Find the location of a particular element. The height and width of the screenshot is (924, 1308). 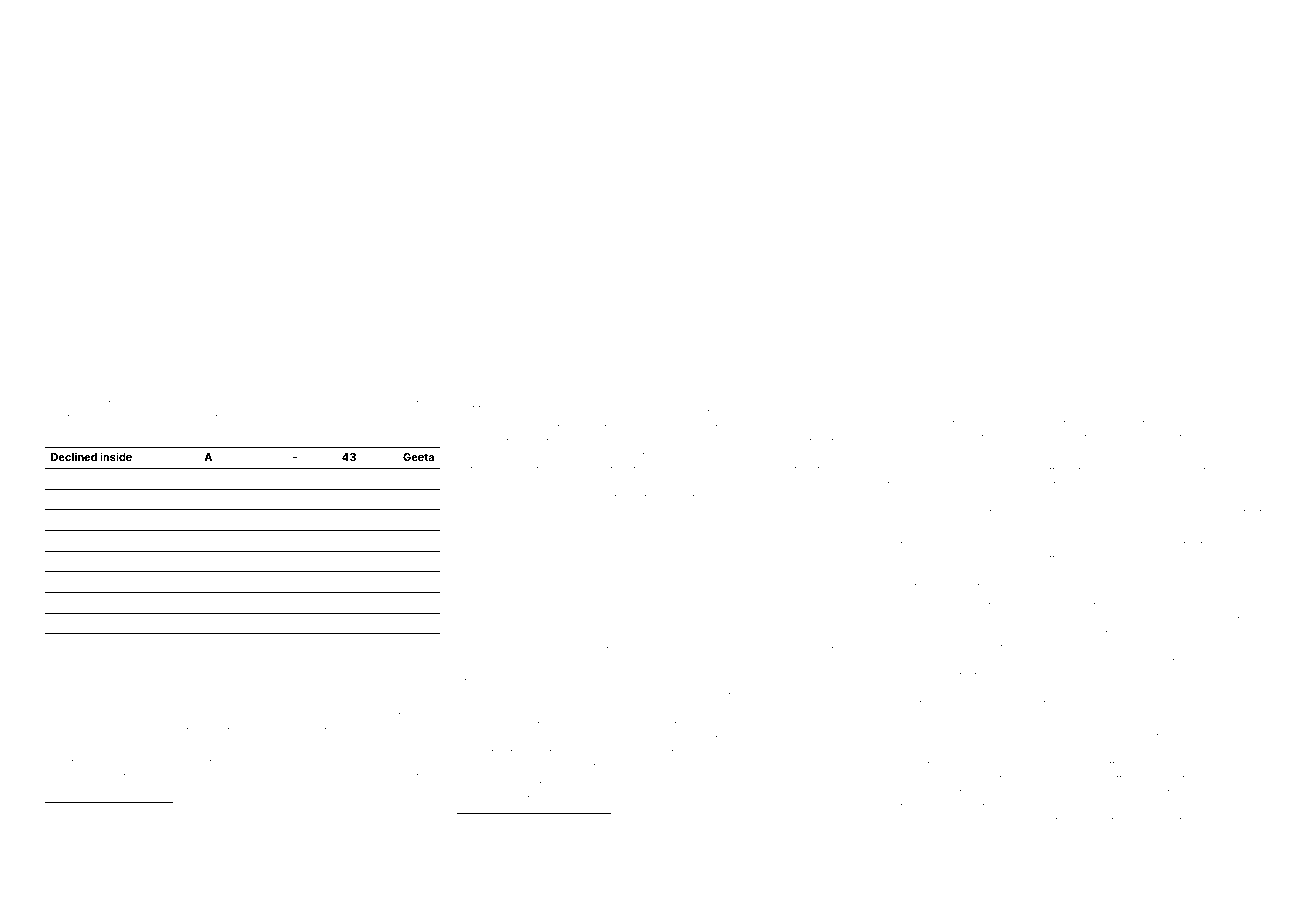

Lowmarsh is located at coordinates (626, 799).
